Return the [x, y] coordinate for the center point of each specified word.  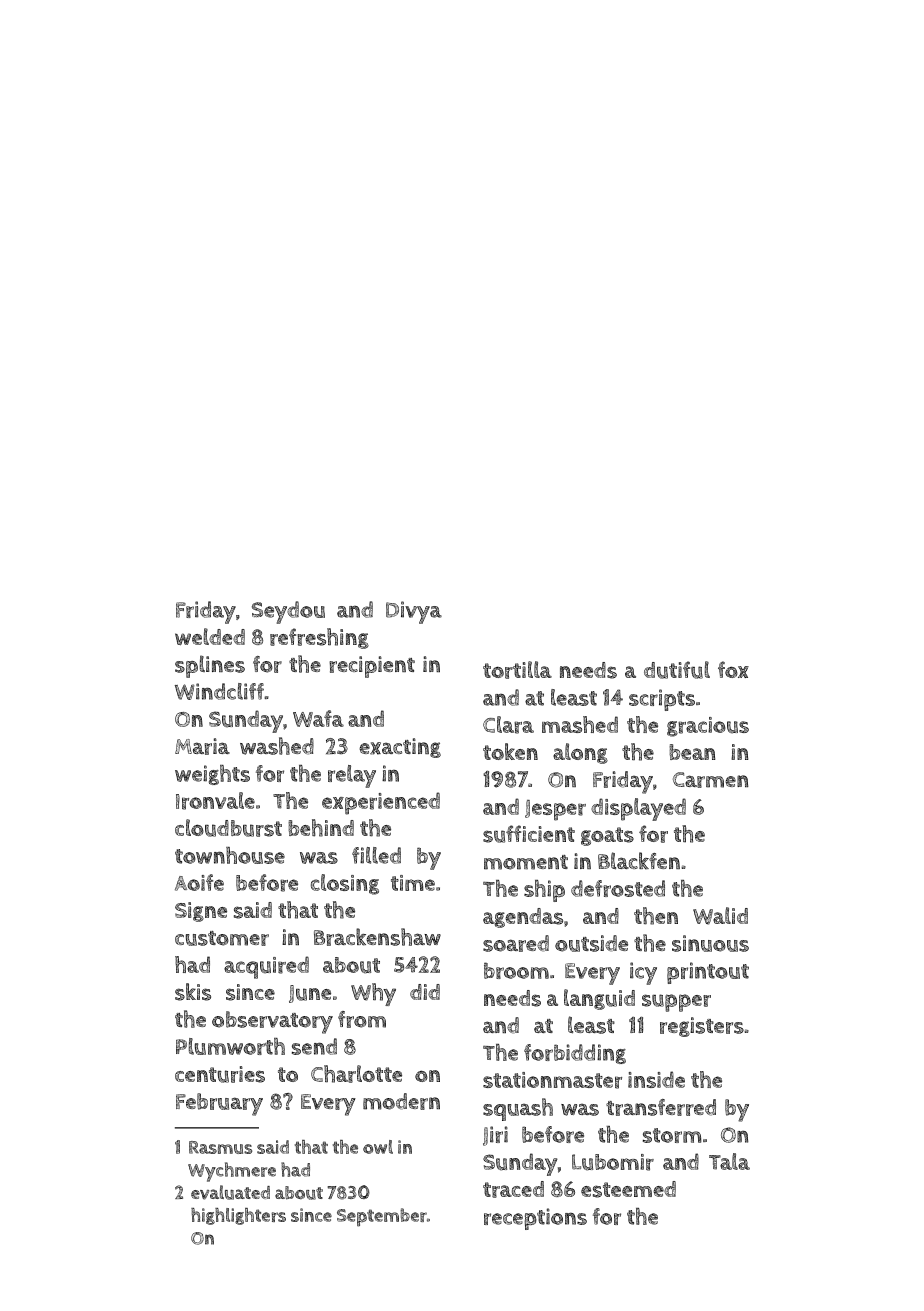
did [425, 992]
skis [193, 992]
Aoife [199, 882]
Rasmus [220, 1147]
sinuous [710, 943]
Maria [202, 746]
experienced [381, 803]
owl [378, 1147]
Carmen [710, 780]
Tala [729, 1161]
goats [607, 836]
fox [733, 669]
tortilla [517, 670]
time [413, 883]
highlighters [238, 1216]
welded [210, 636]
